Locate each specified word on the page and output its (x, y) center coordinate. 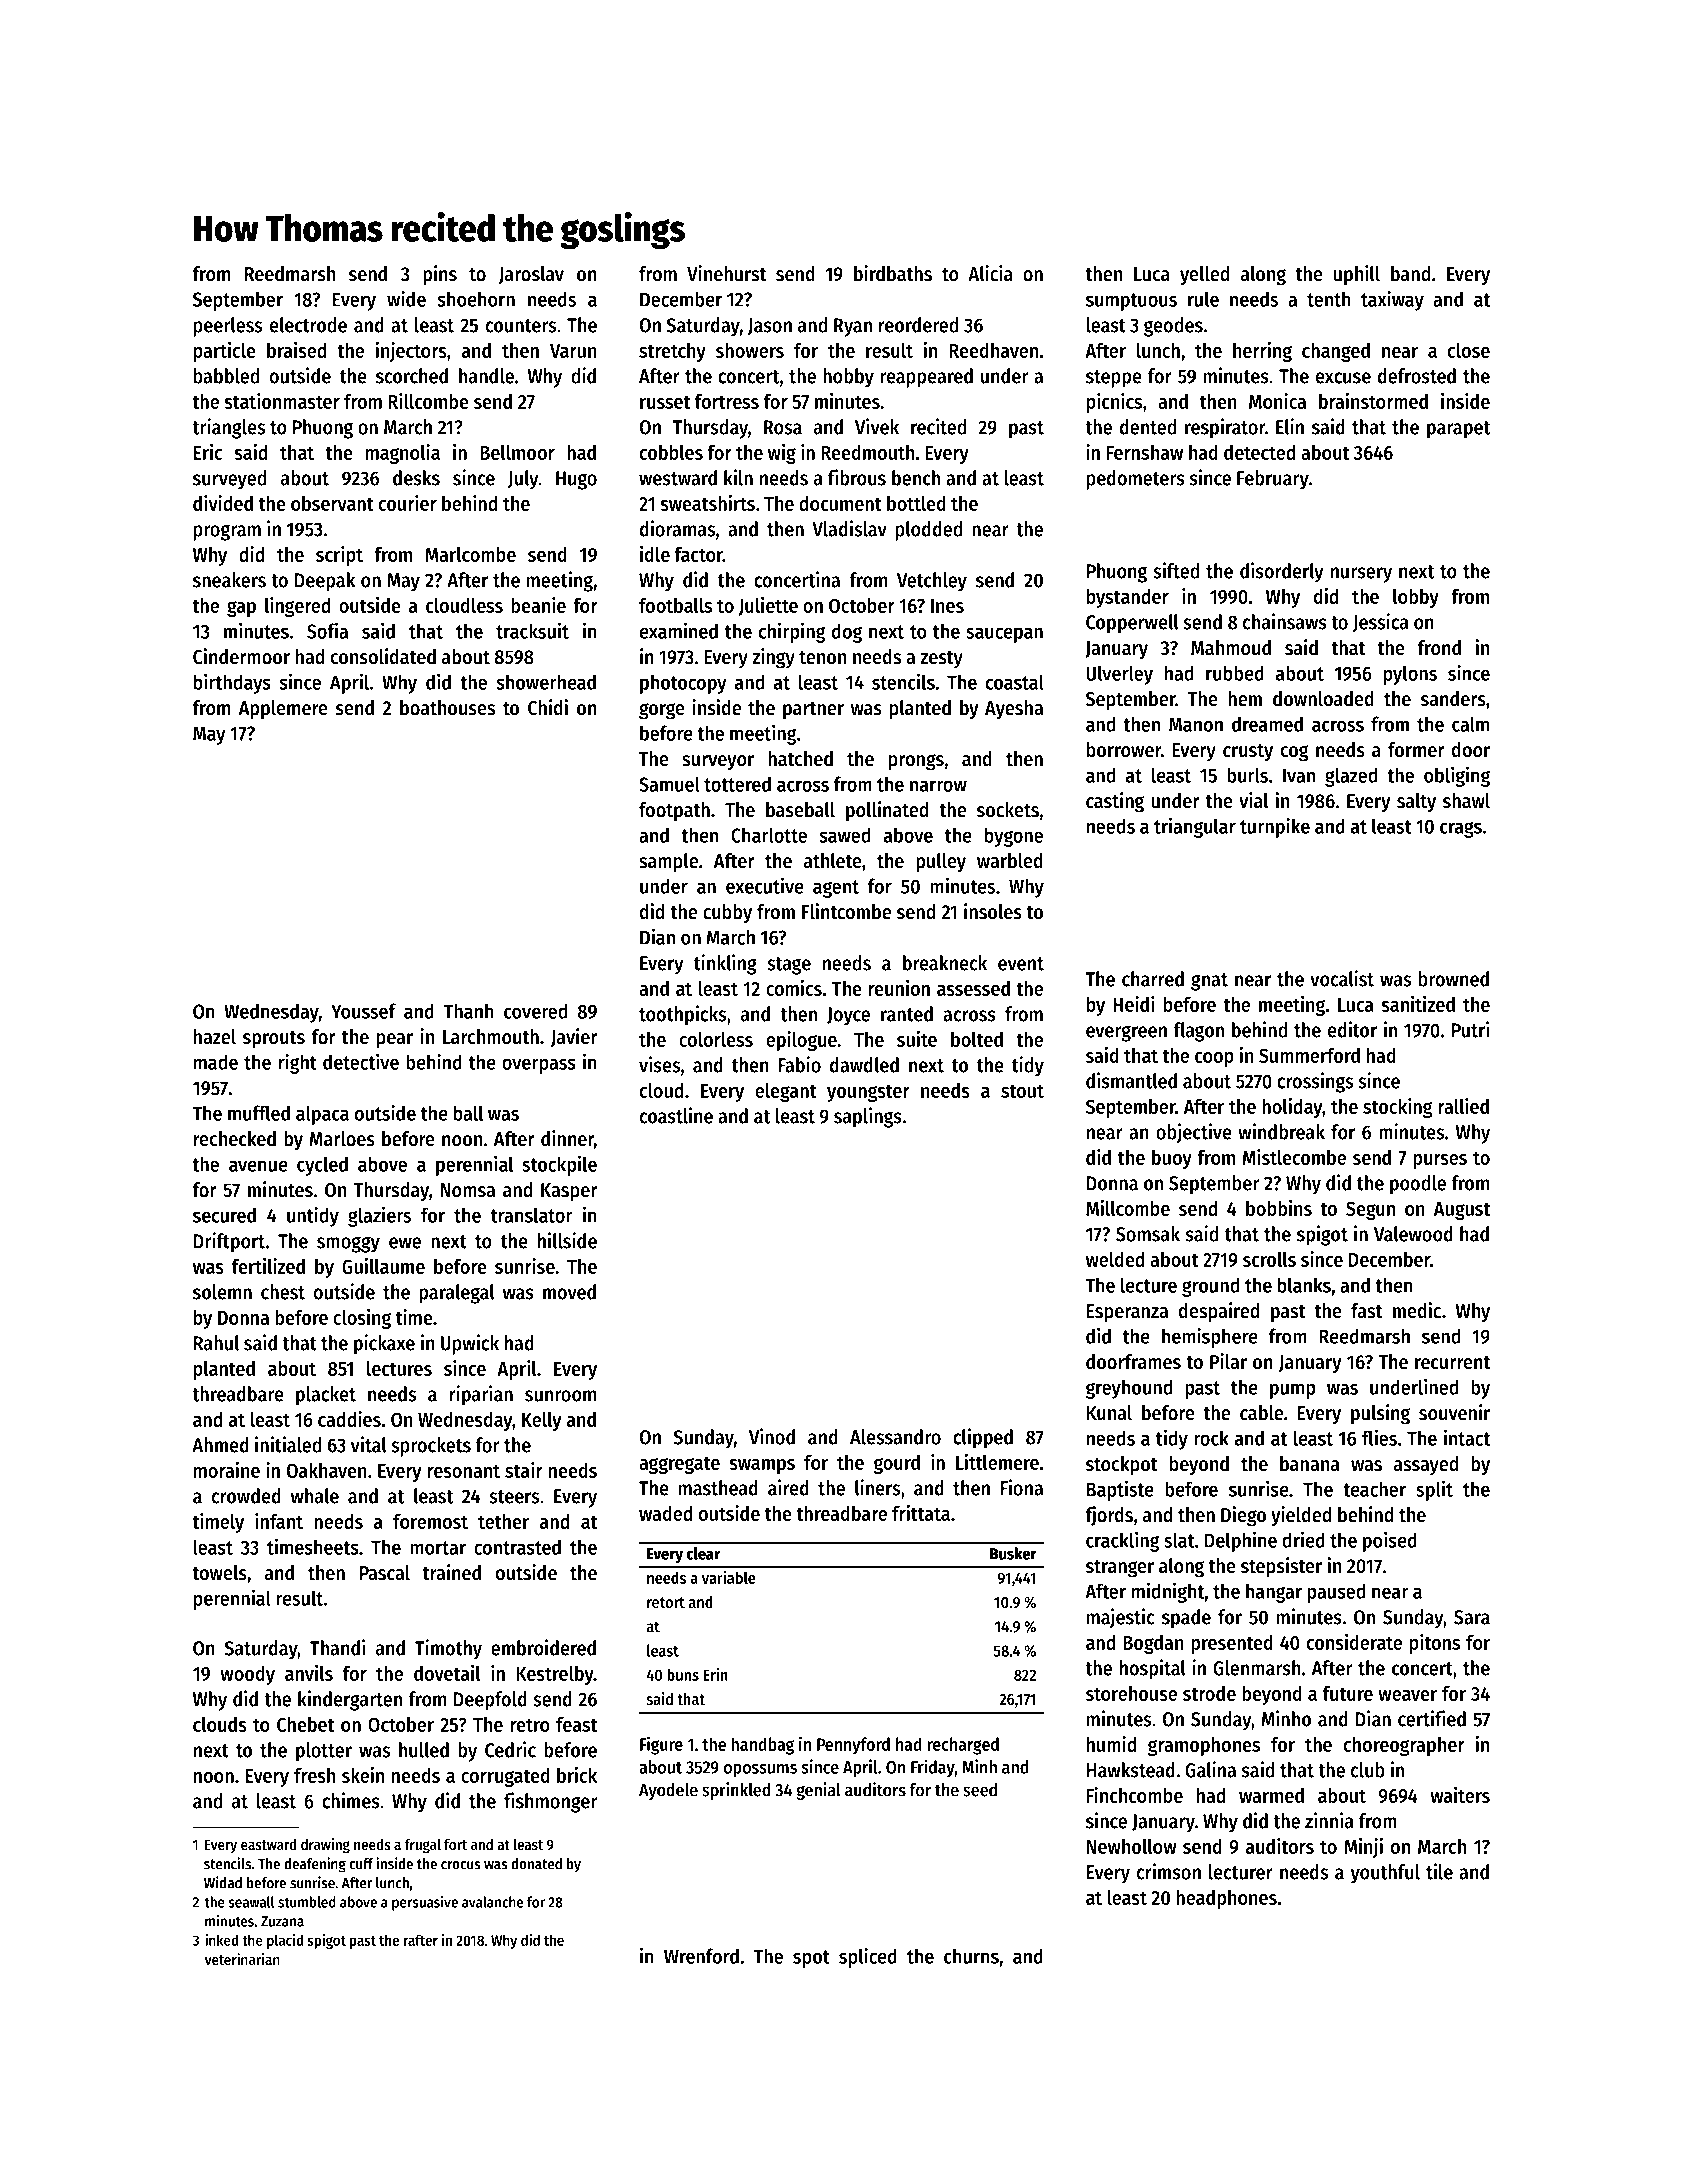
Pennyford (853, 1746)
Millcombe (1128, 1208)
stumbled (307, 1902)
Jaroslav (531, 275)
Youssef (363, 1011)
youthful (1385, 1874)
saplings (868, 1117)
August (1462, 1211)
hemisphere (1210, 1337)
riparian (481, 1395)
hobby (848, 378)
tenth (1329, 299)
